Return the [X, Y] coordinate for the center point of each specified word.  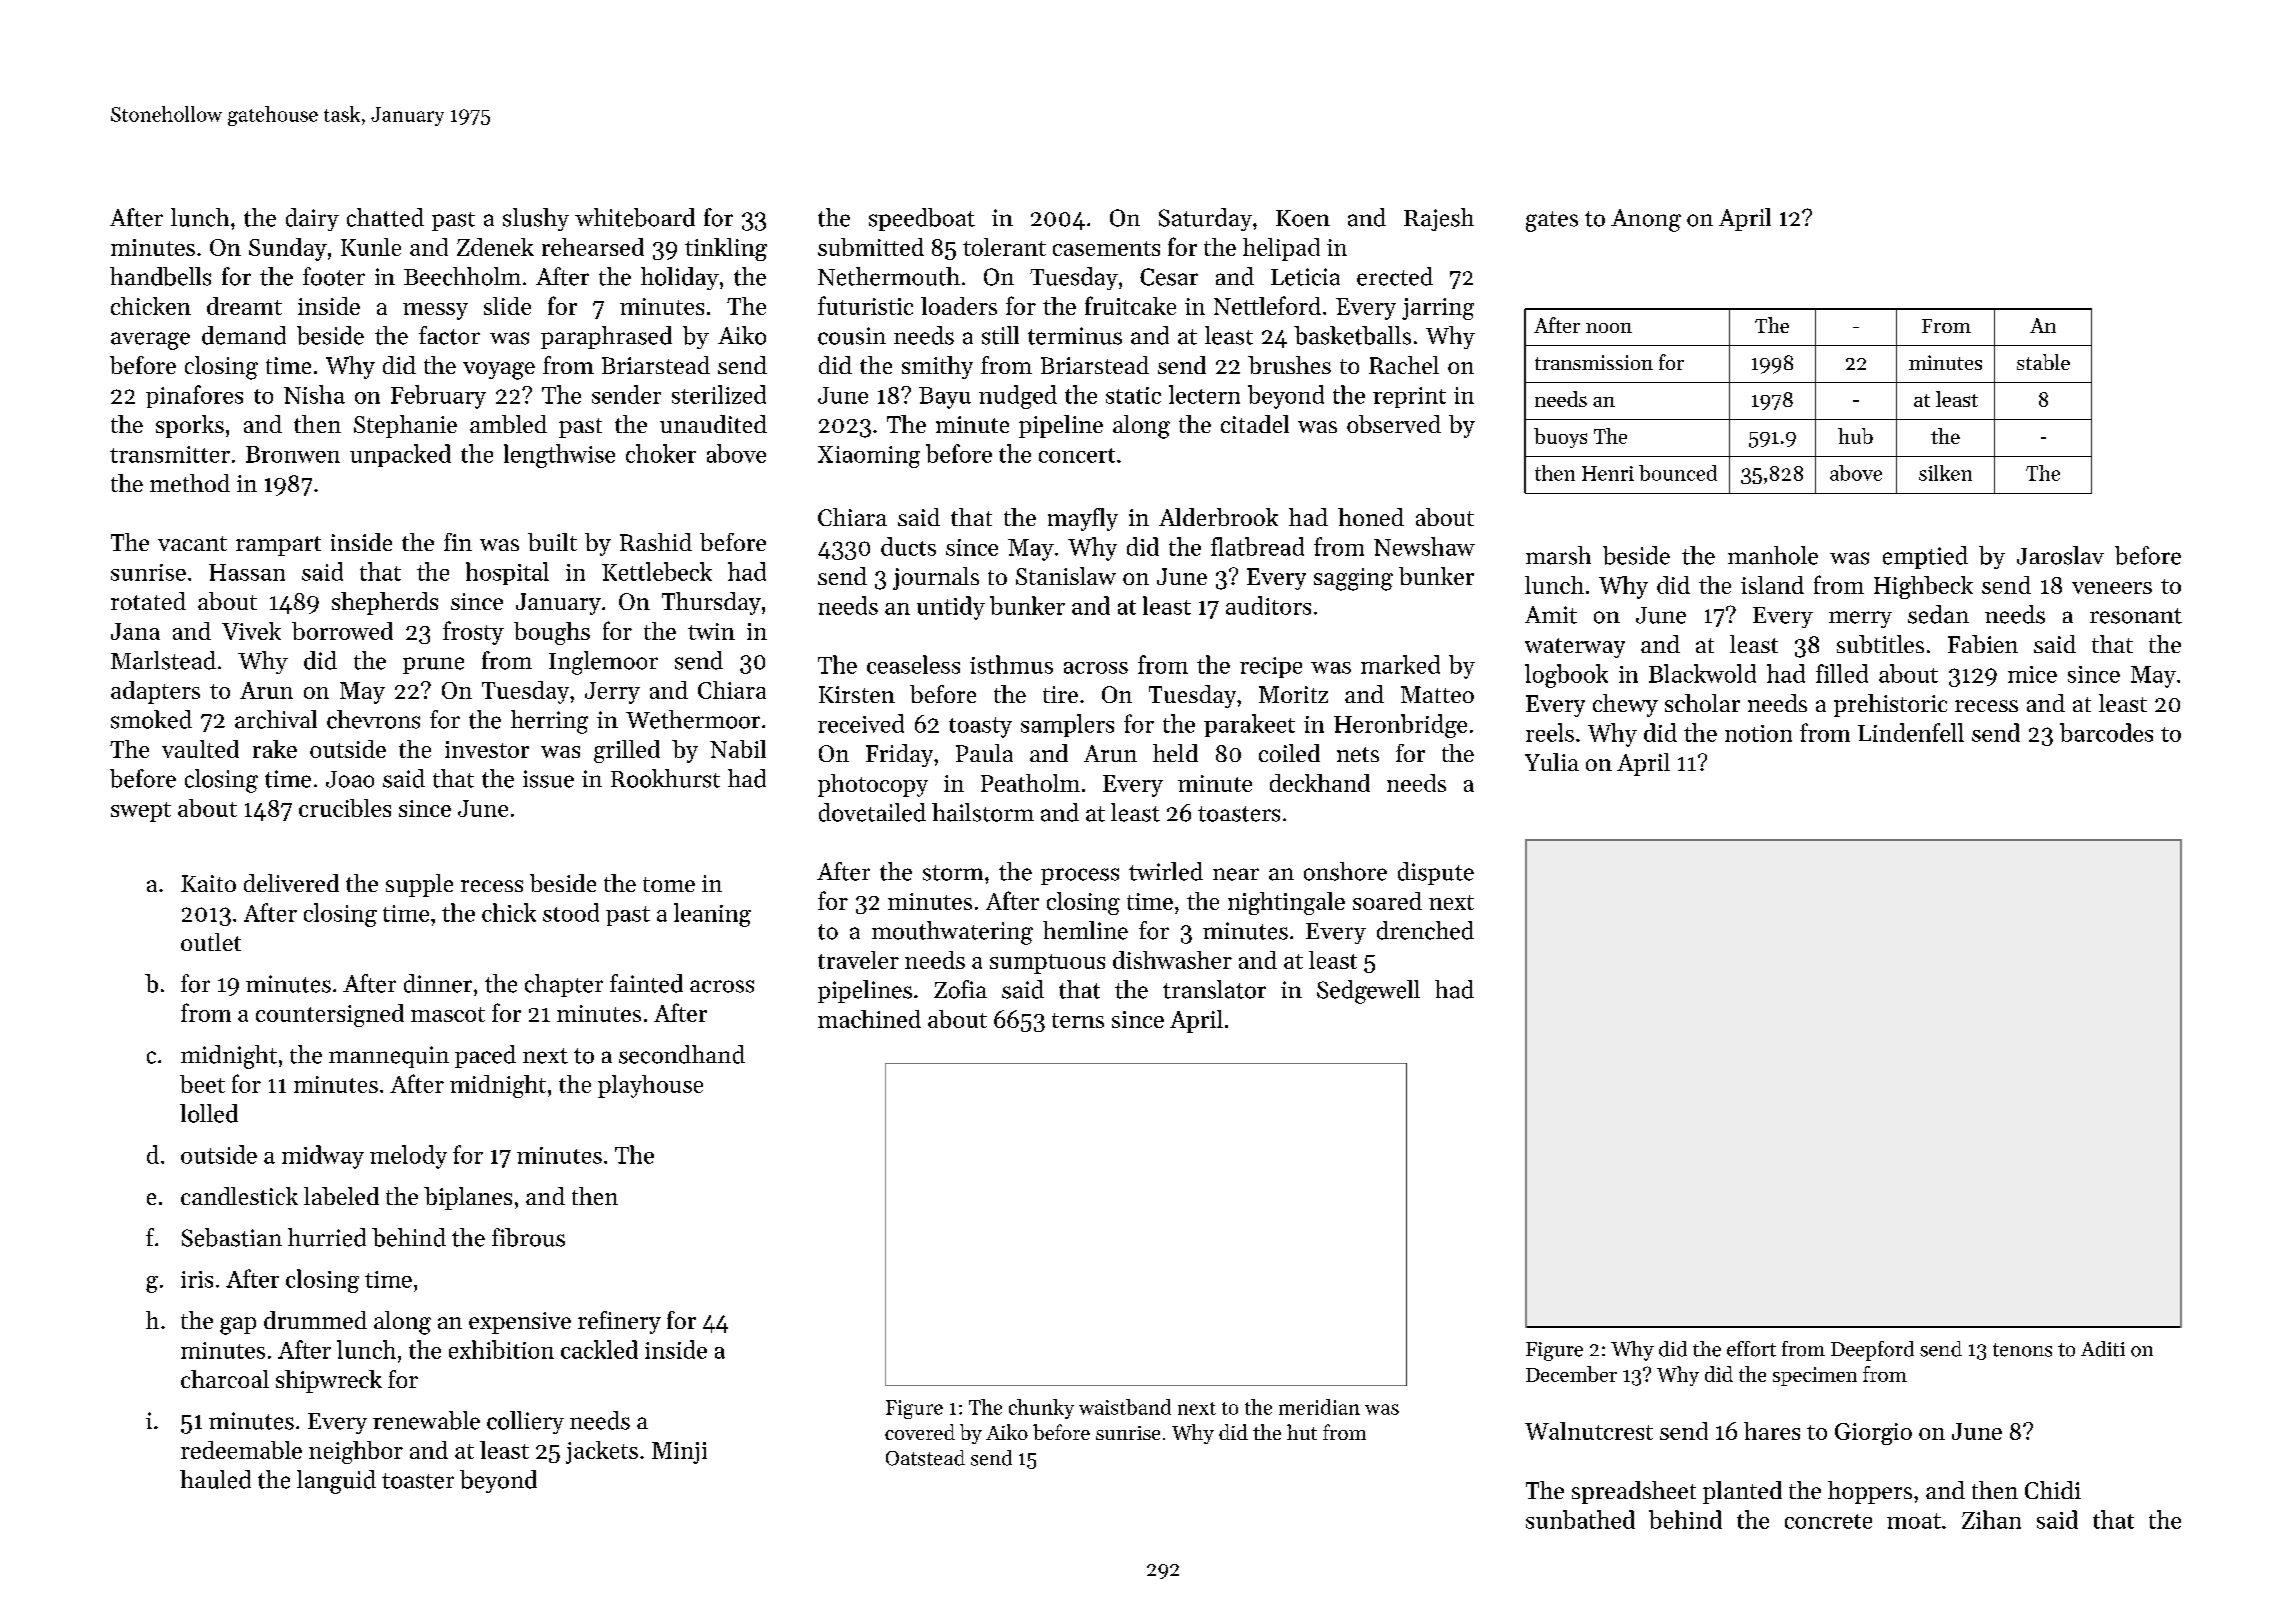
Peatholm [1030, 783]
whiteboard [635, 217]
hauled [215, 1479]
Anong [1646, 220]
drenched [1425, 930]
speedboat [922, 219]
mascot [448, 1014]
